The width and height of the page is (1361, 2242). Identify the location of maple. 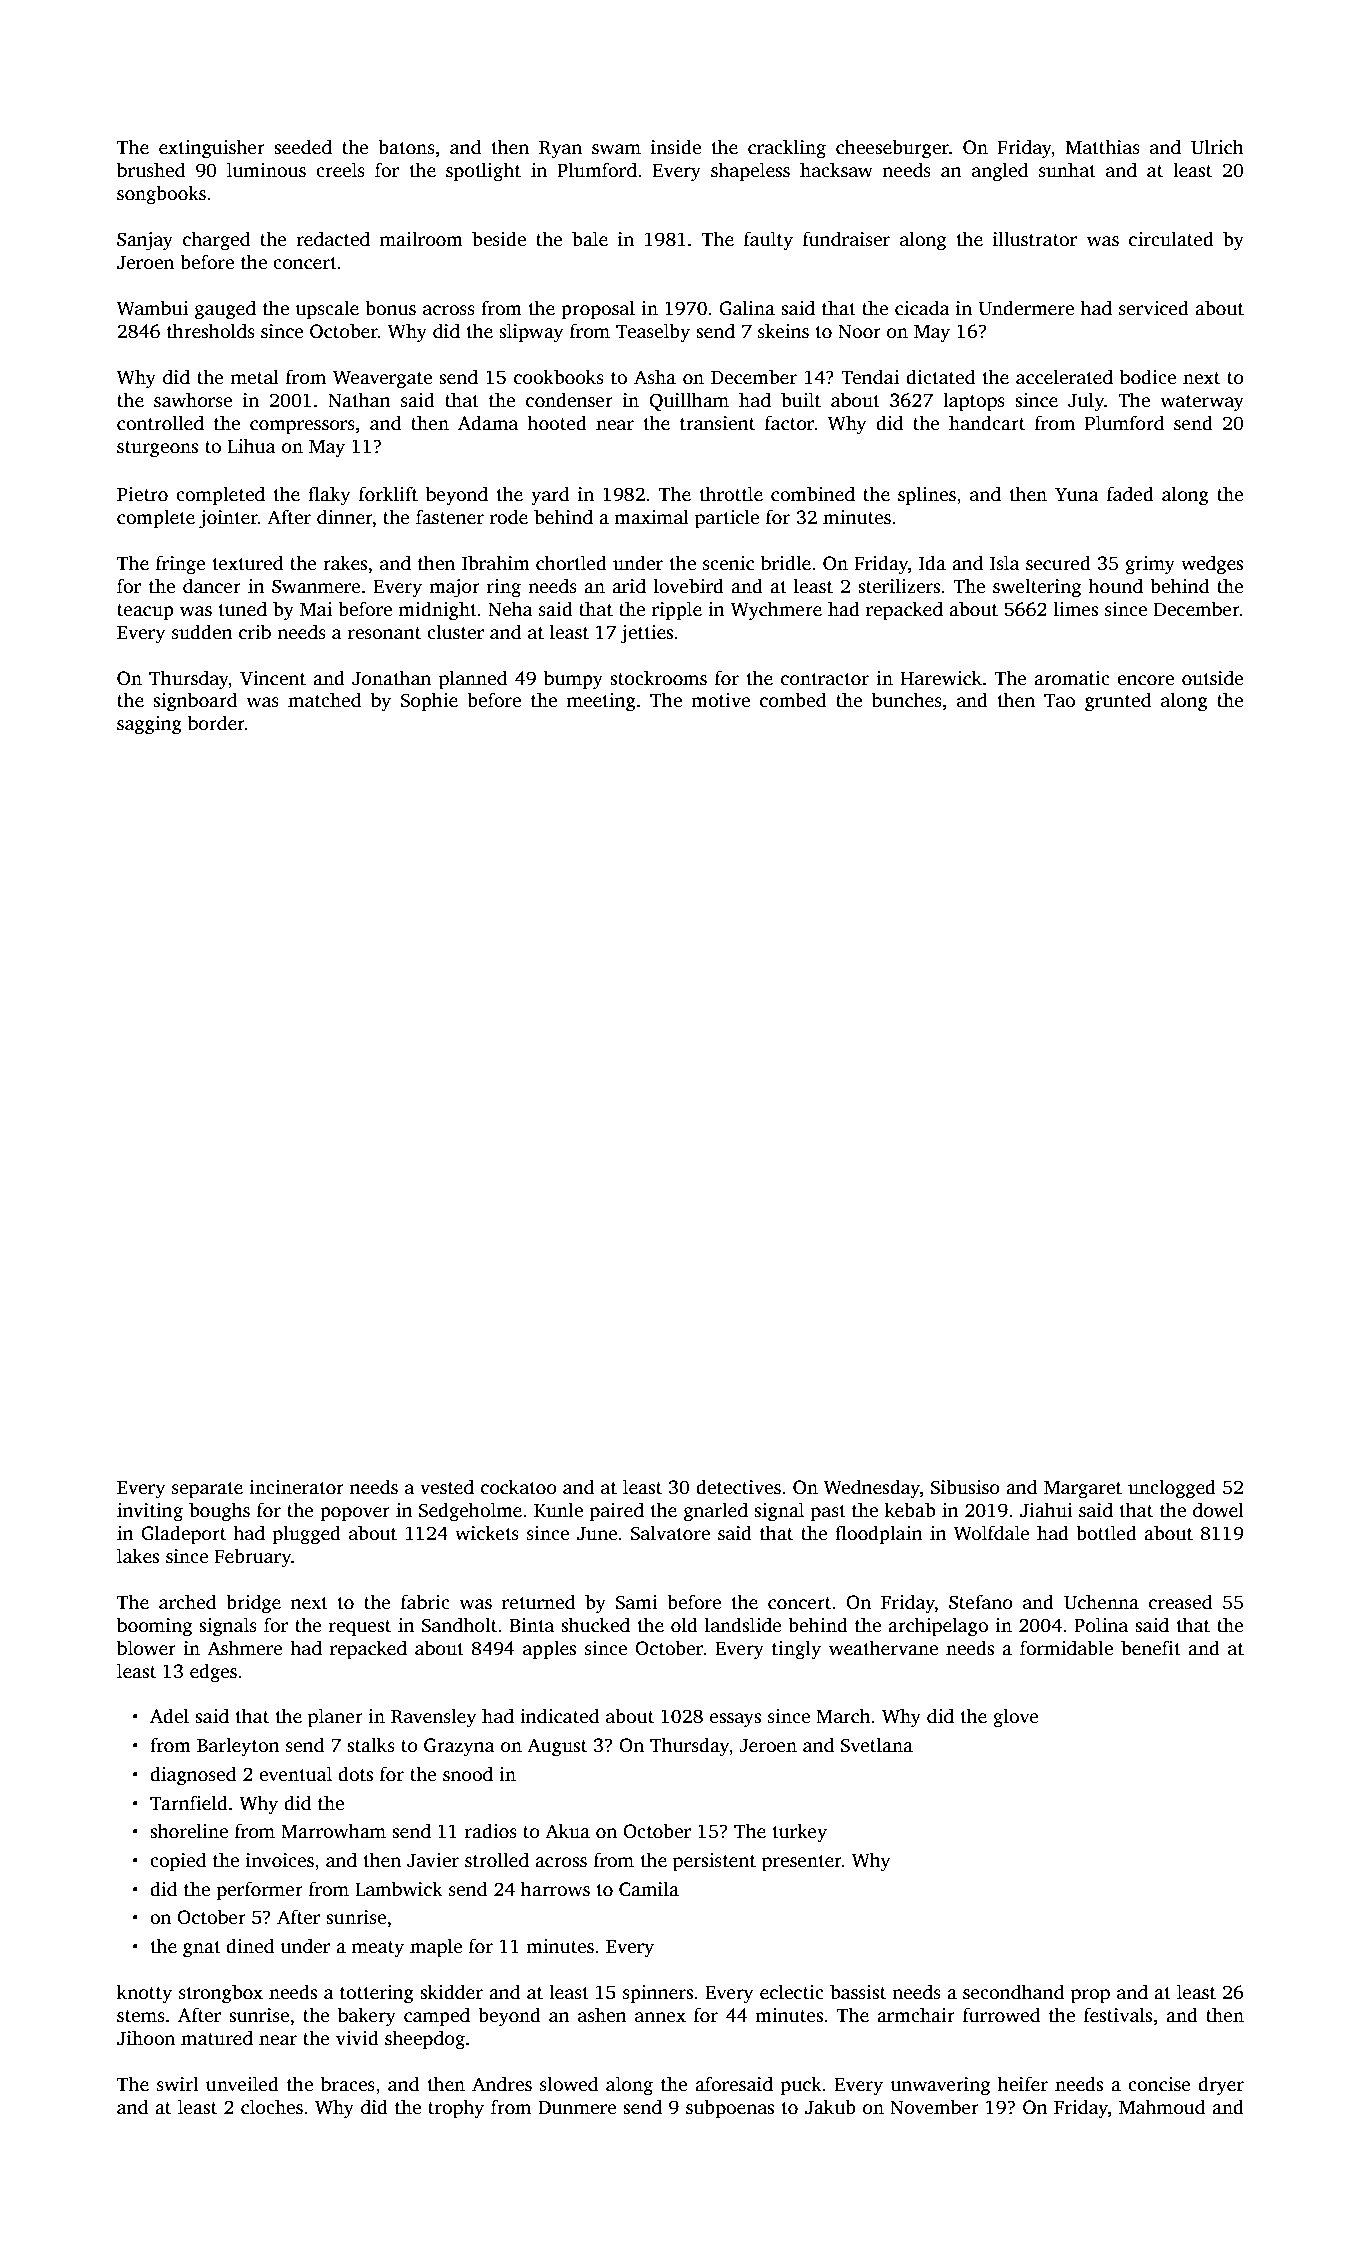
(436, 1948).
